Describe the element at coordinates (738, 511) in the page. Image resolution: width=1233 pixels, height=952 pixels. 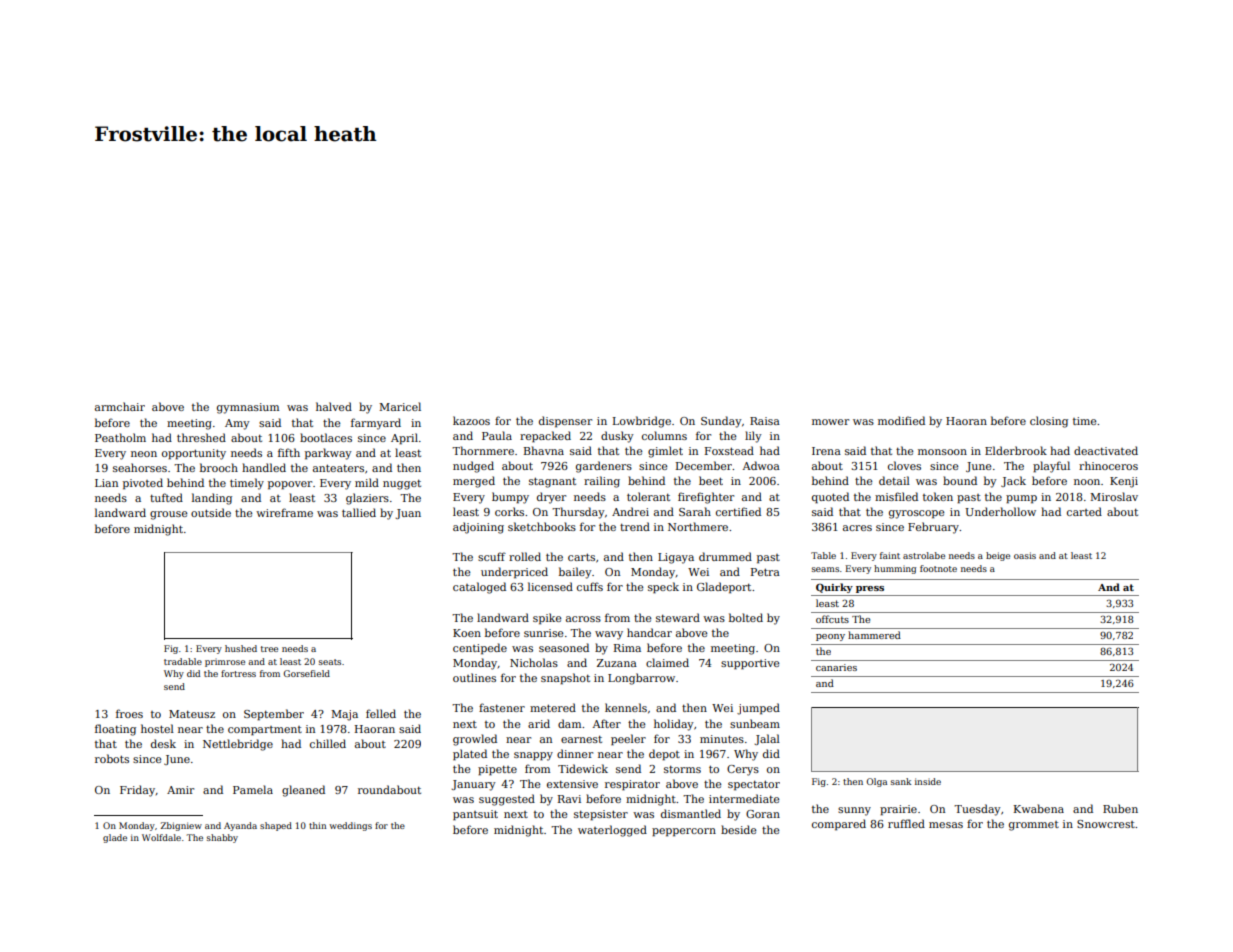
I see `certified` at that location.
